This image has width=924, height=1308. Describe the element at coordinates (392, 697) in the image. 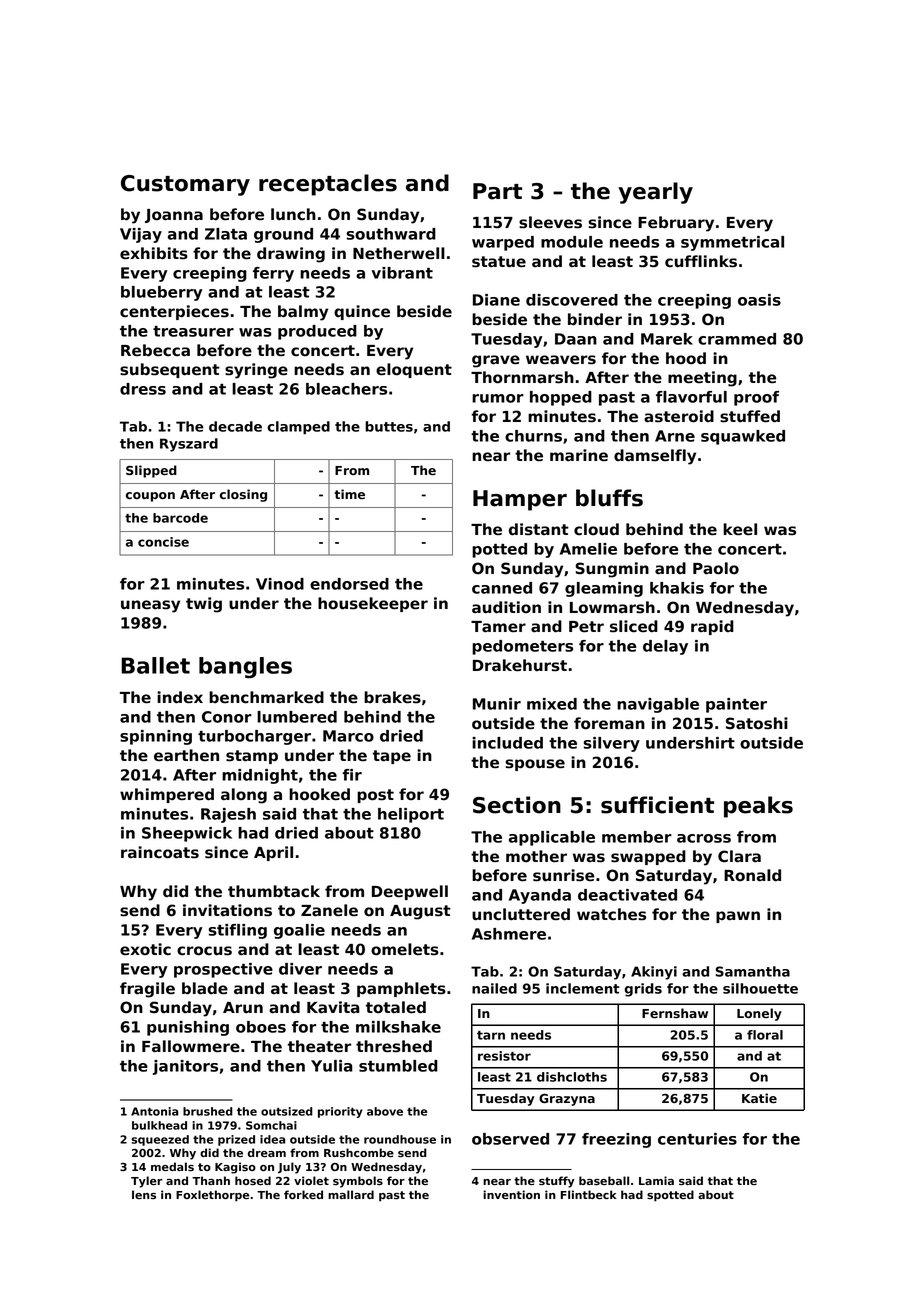

I see `brakes` at that location.
